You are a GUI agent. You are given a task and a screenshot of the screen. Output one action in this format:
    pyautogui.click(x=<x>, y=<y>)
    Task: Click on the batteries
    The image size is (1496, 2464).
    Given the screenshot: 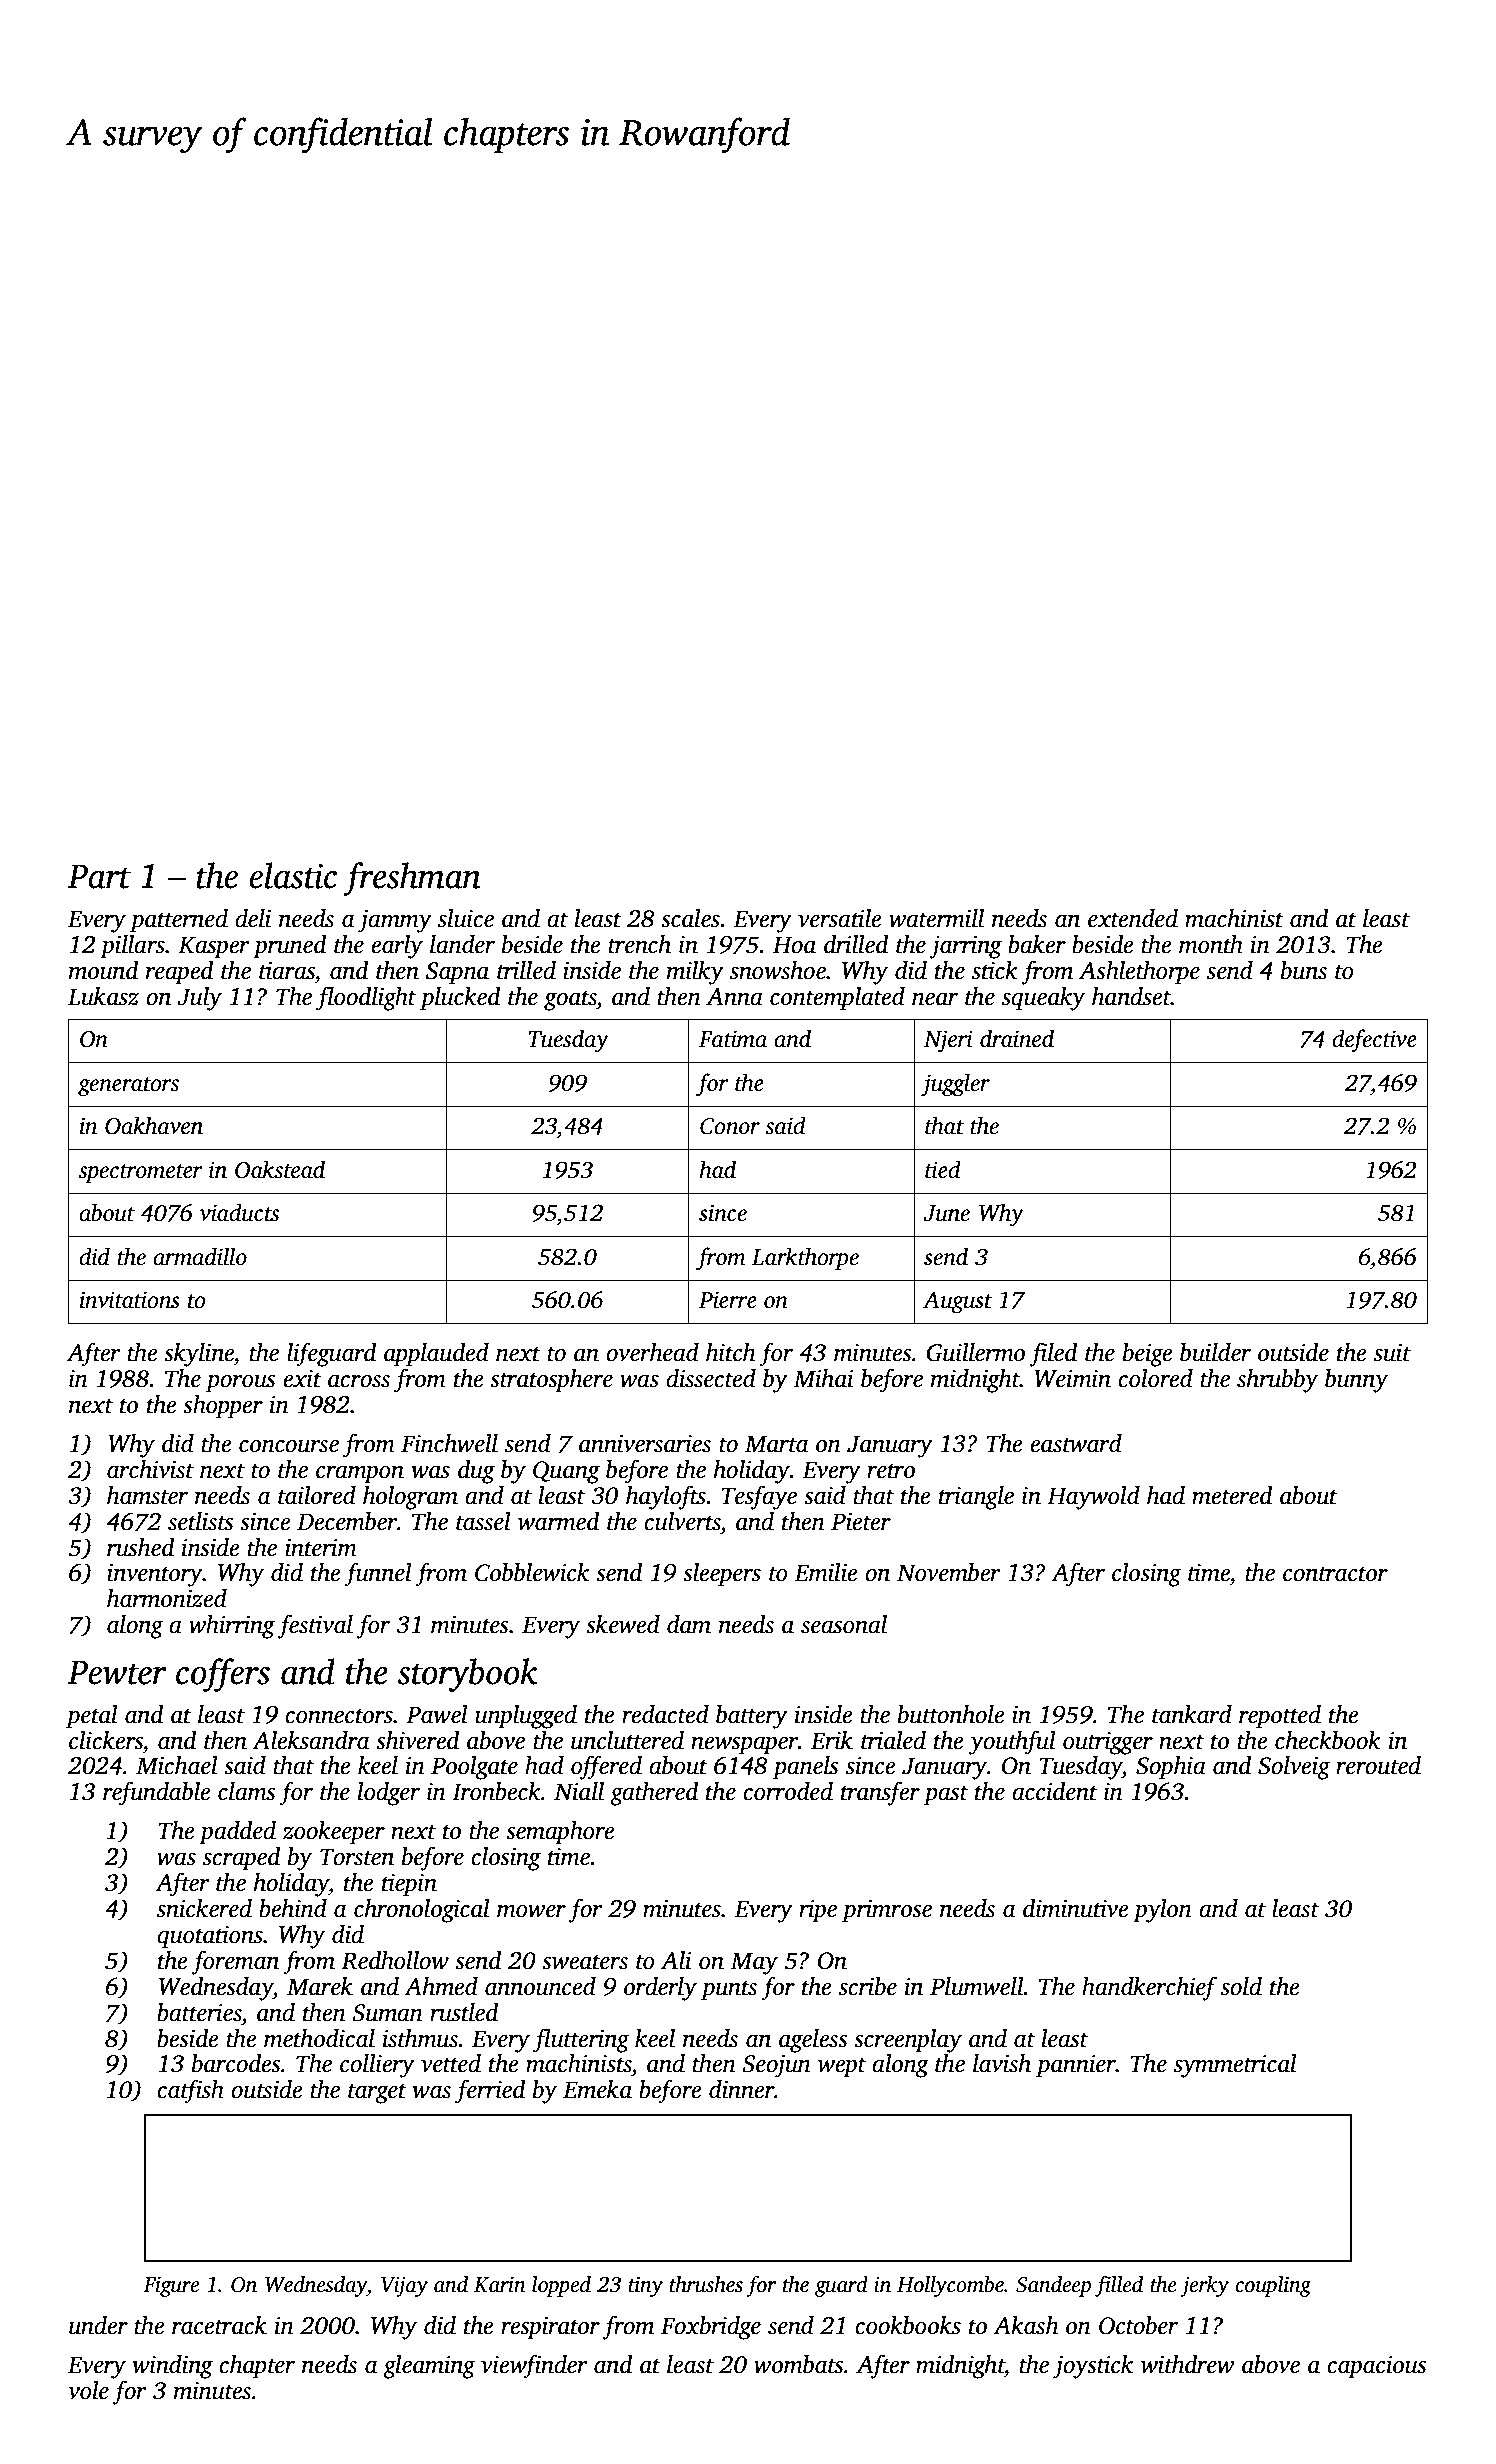 What is the action you would take?
    pyautogui.click(x=199, y=2012)
